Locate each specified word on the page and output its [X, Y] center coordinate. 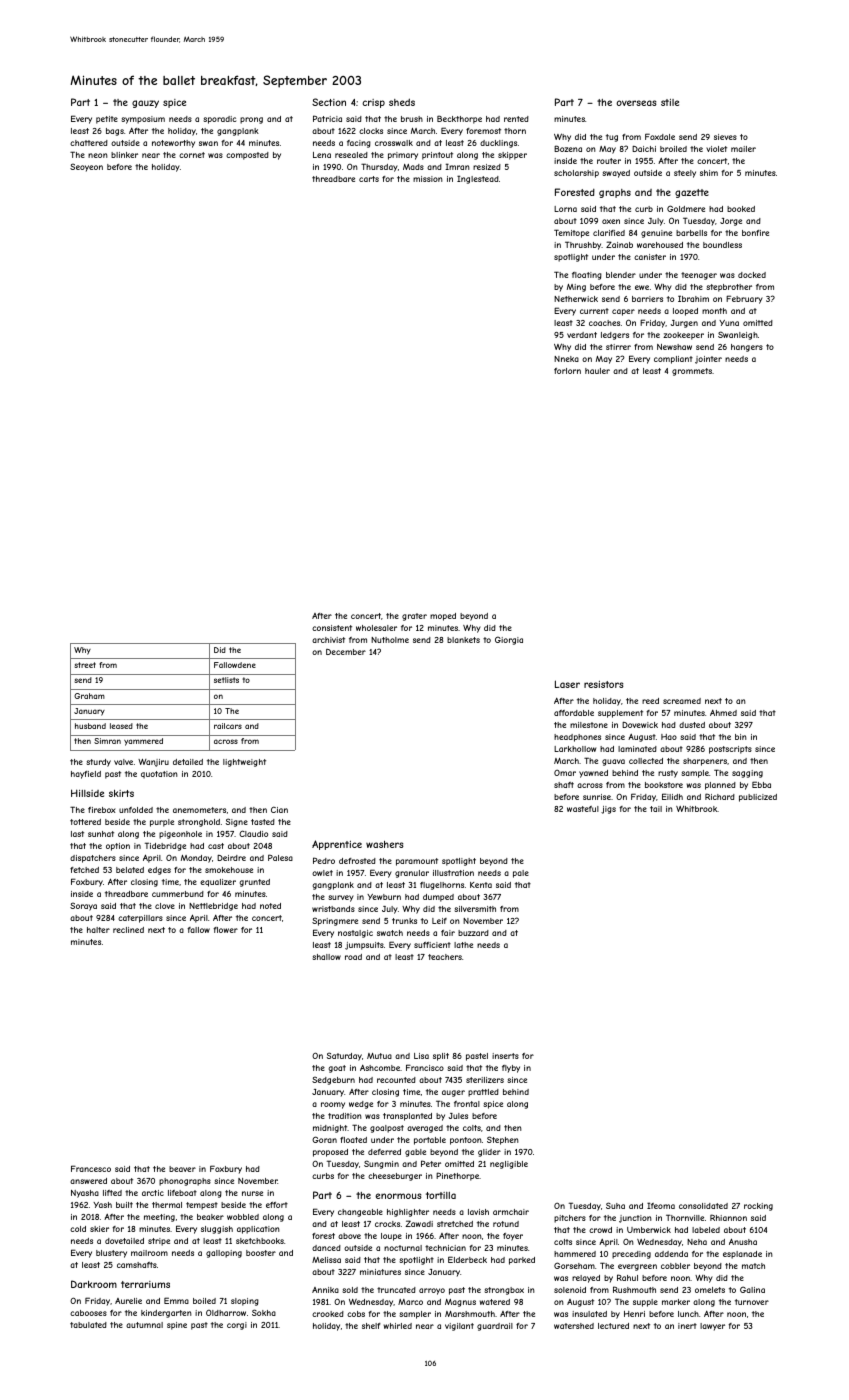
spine [177, 1326]
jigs [608, 810]
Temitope [571, 233]
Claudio [253, 833]
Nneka [566, 359]
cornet [192, 155]
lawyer [712, 1327]
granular [412, 874]
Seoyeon [86, 167]
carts [369, 179]
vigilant [459, 1327]
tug [612, 138]
